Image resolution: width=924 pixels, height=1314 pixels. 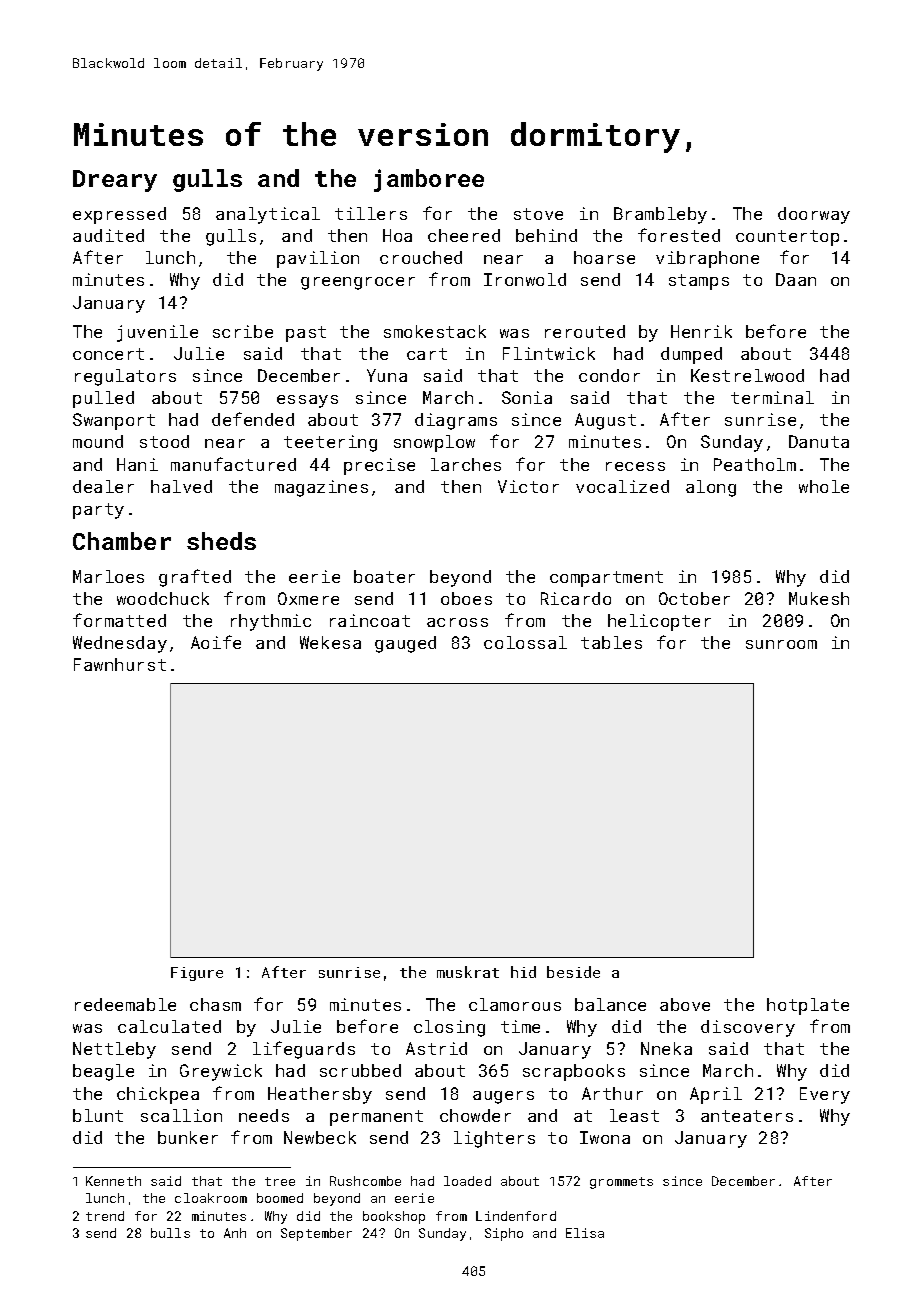 I want to click on scribe, so click(x=243, y=331).
